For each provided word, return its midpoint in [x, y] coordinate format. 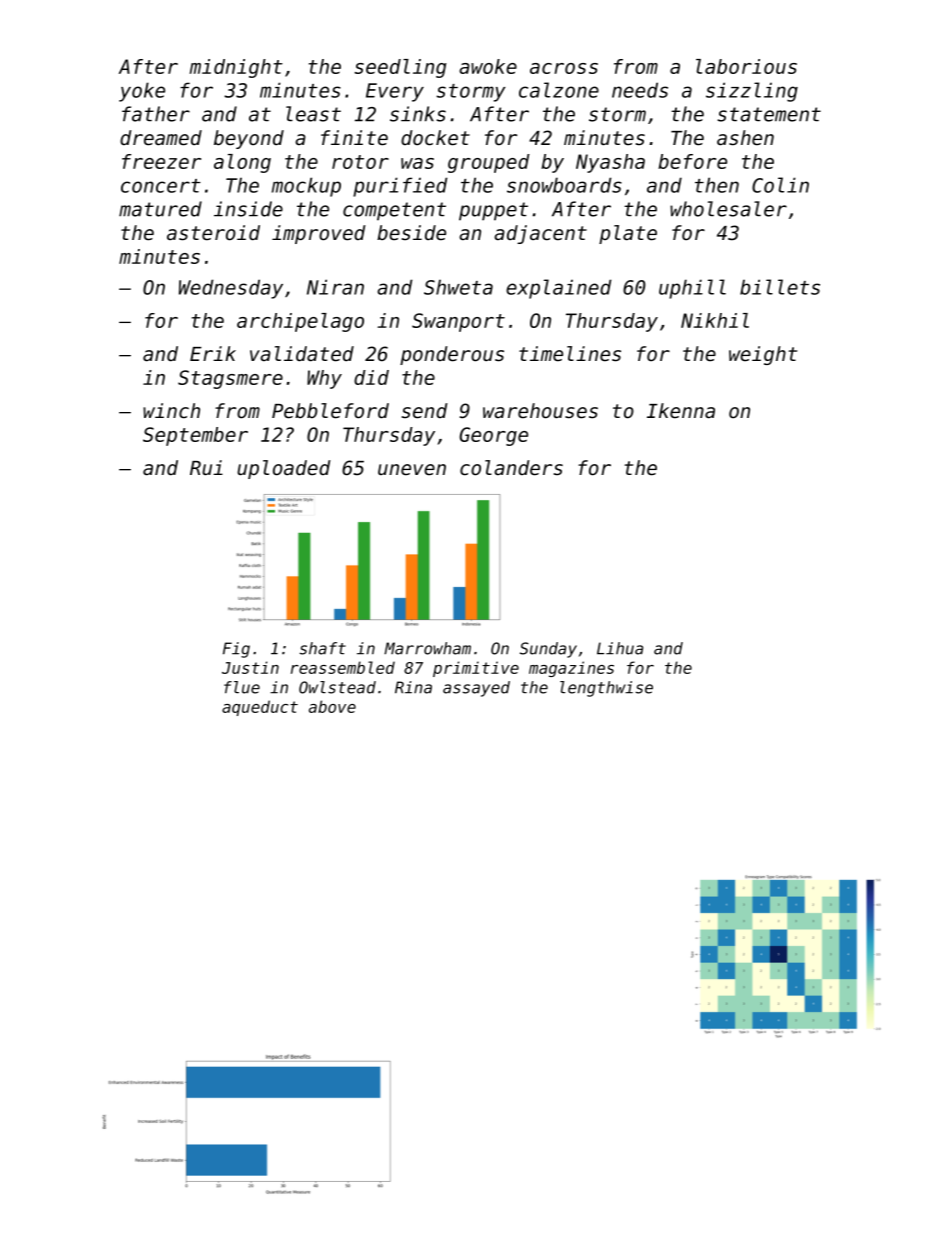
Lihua [620, 648]
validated [302, 354]
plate [628, 234]
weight [763, 355]
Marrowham [427, 648]
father [156, 114]
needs [640, 90]
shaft [322, 648]
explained [558, 289]
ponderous [452, 355]
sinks [418, 114]
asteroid [213, 233]
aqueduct [260, 708]
